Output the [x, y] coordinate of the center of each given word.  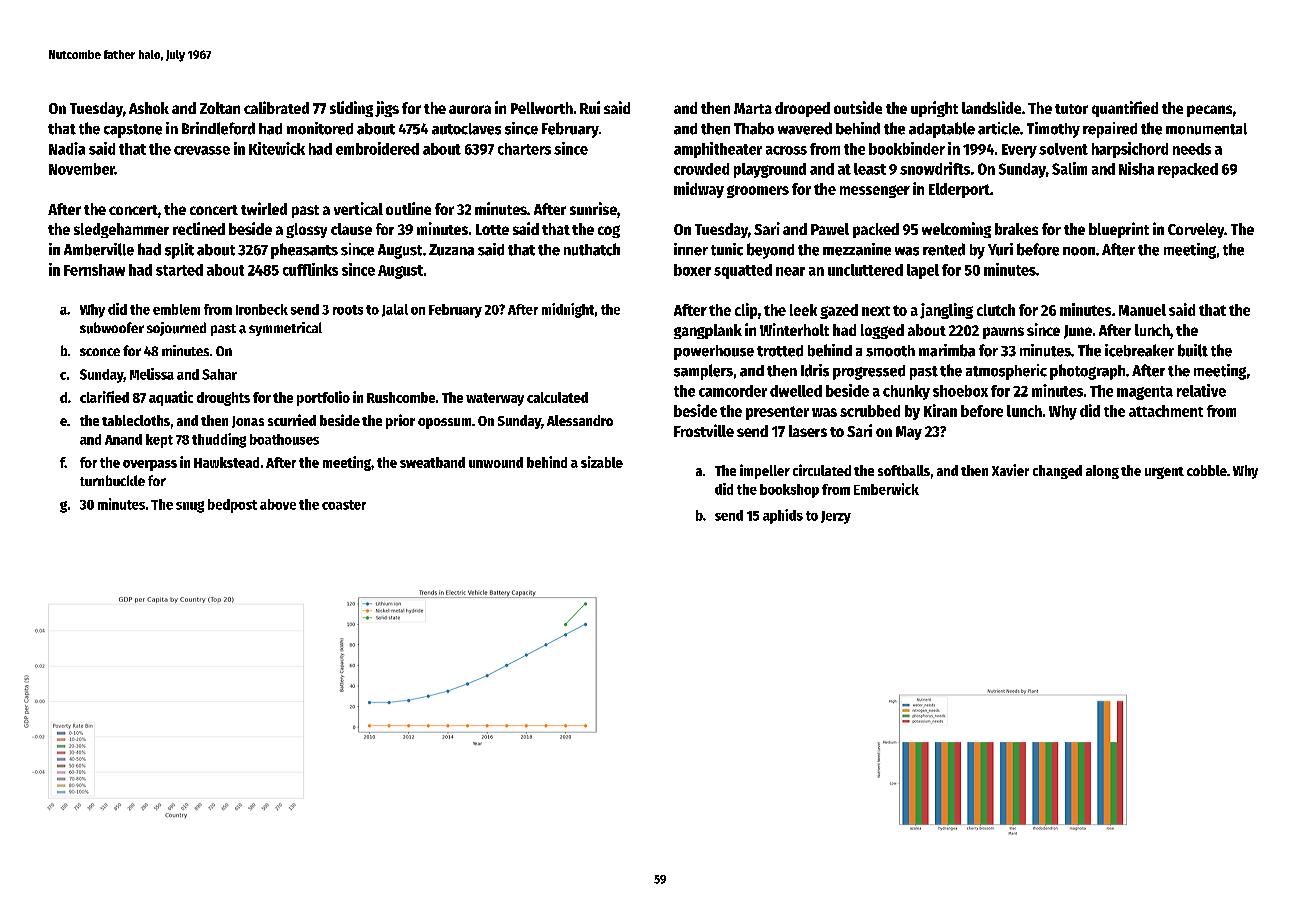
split [179, 251]
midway [699, 190]
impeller [765, 471]
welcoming [956, 230]
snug [190, 507]
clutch [996, 310]
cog [609, 231]
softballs [904, 470]
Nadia [67, 148]
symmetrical [285, 329]
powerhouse [714, 352]
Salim [1069, 168]
